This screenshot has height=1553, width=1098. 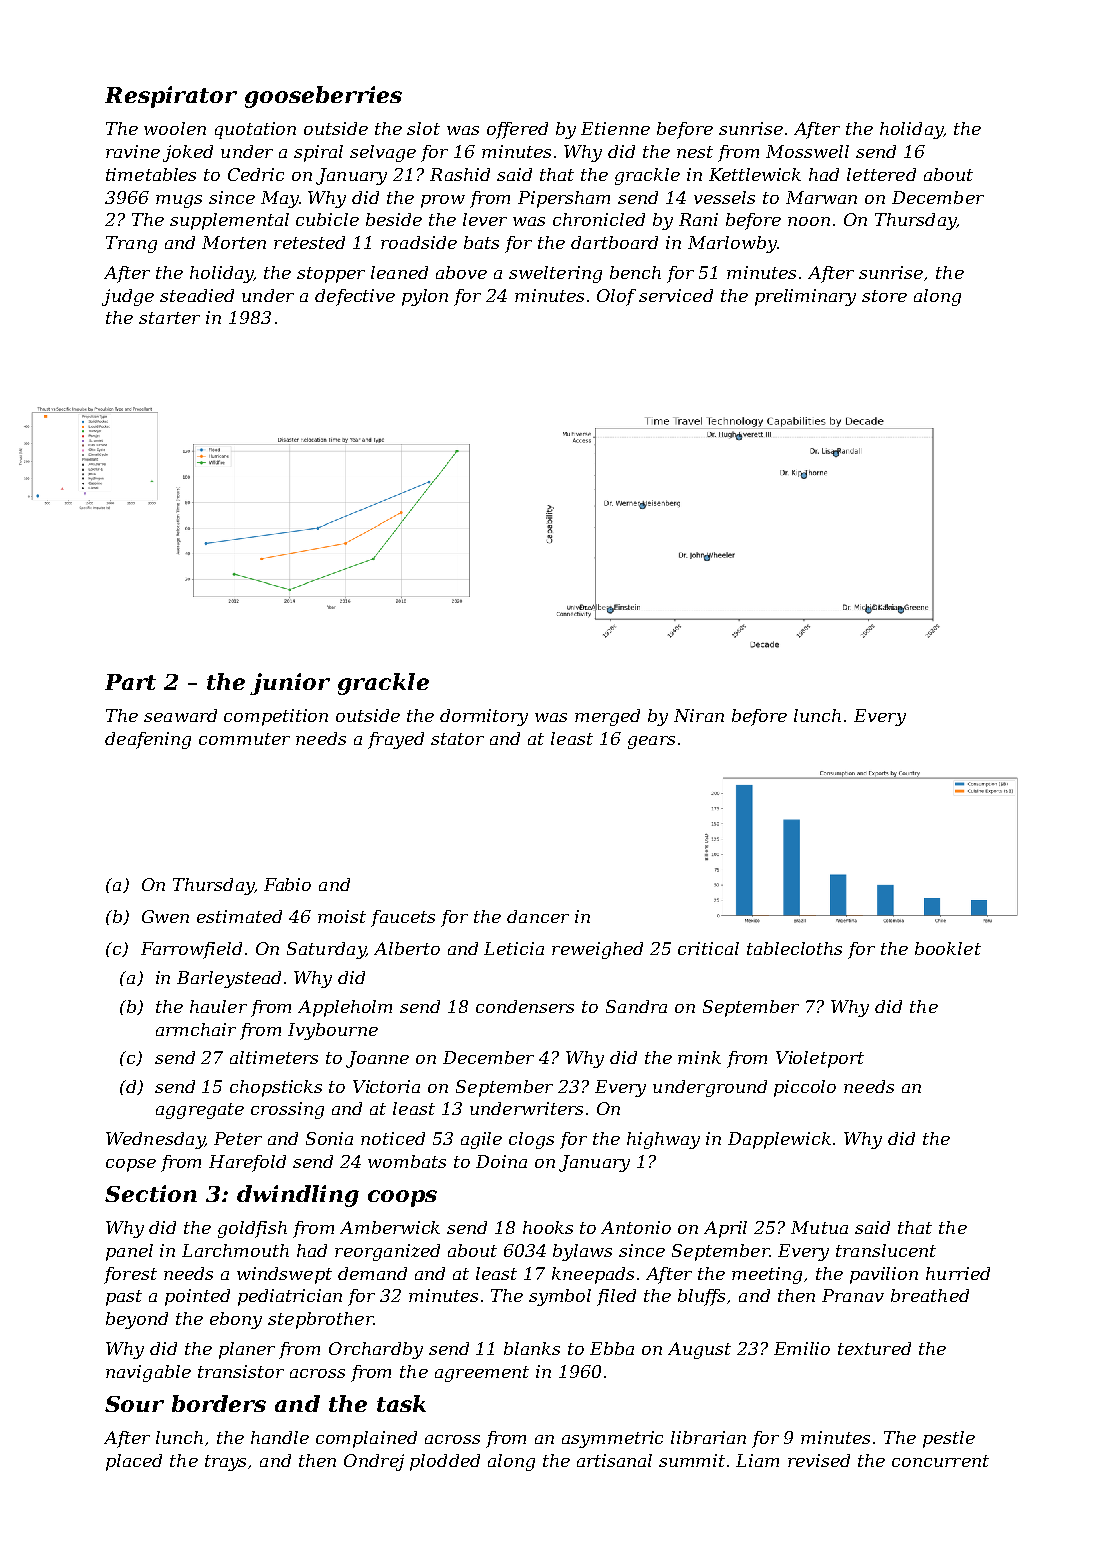 What do you see at coordinates (614, 242) in the screenshot?
I see `dartboard` at bounding box center [614, 242].
